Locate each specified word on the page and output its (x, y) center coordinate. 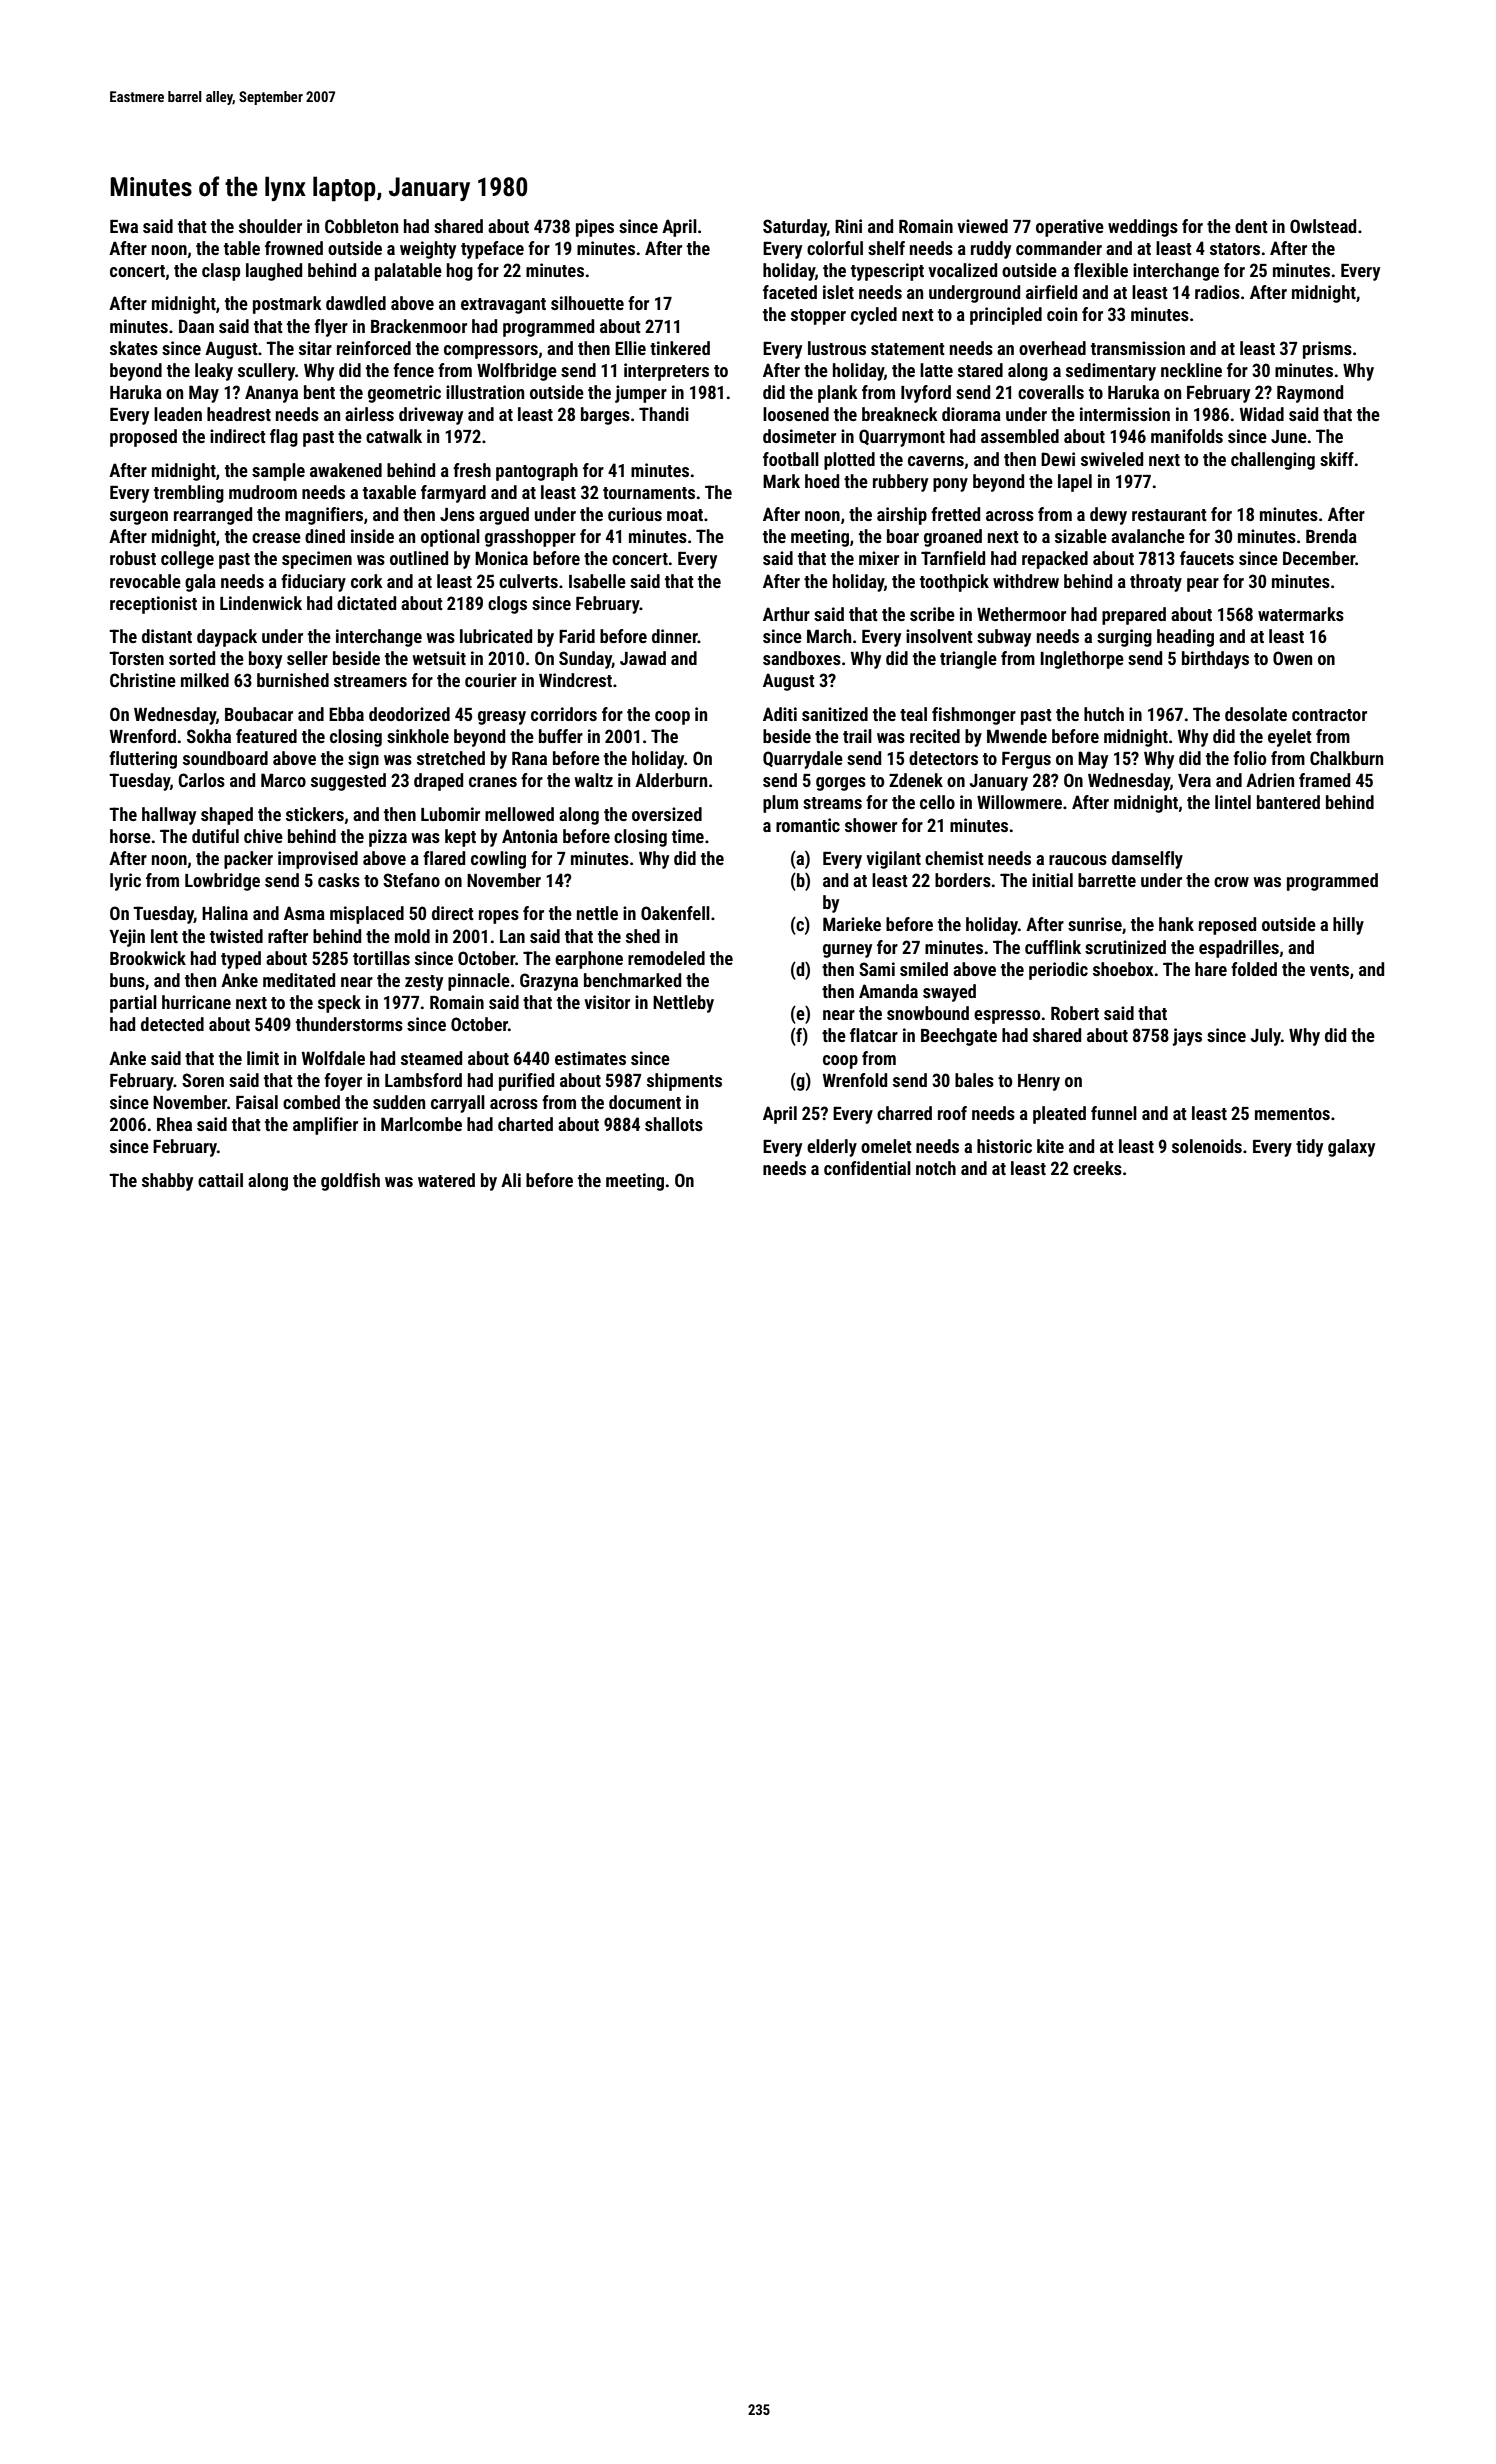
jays (1187, 1037)
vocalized (962, 270)
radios (1217, 292)
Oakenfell (675, 913)
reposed (1227, 926)
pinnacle (479, 982)
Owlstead (1323, 226)
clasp (221, 272)
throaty (1156, 583)
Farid (577, 636)
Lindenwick (261, 603)
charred (904, 1113)
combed (311, 1102)
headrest (239, 414)
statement (908, 349)
